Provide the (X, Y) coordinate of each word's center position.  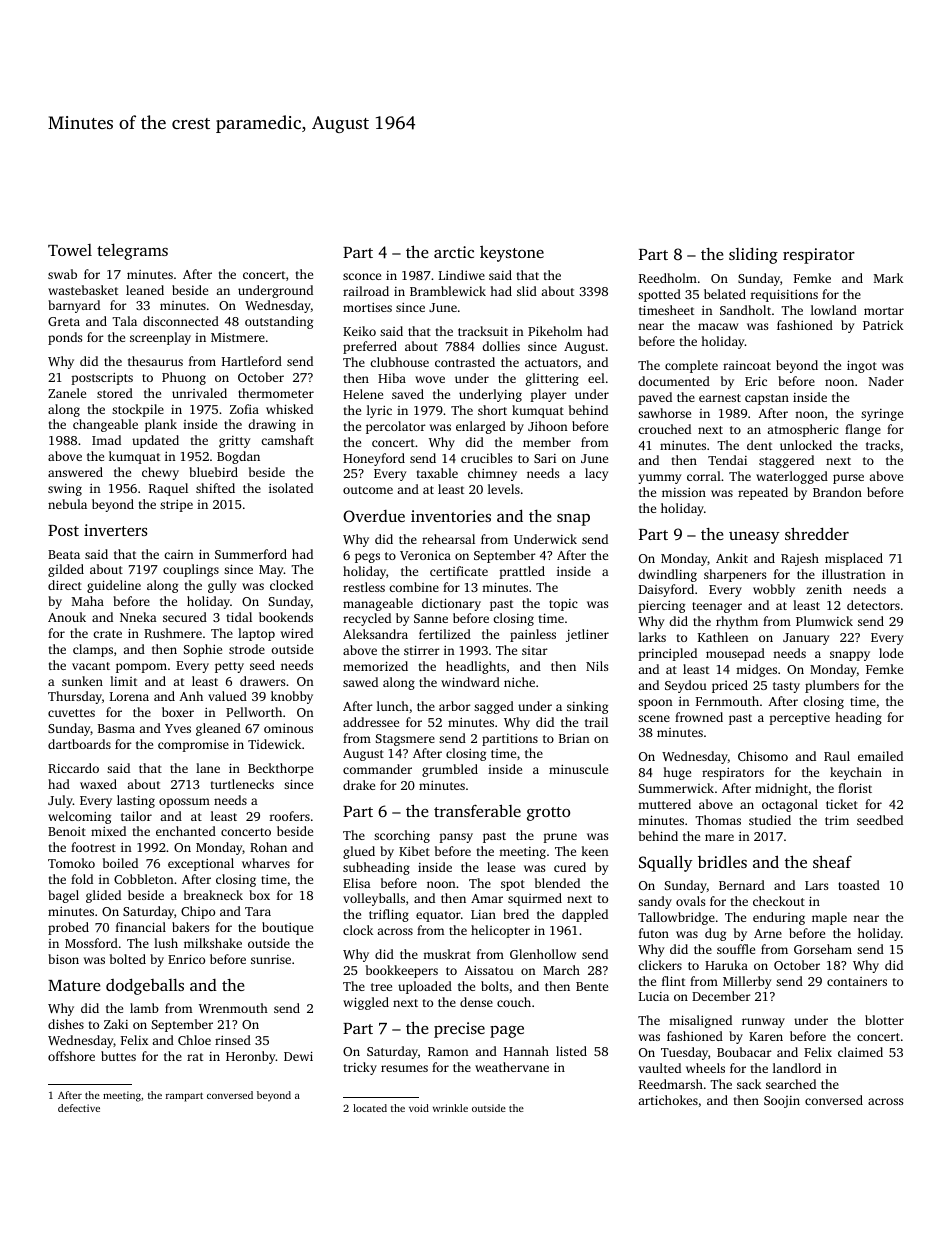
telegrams (132, 252)
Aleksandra (375, 634)
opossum (184, 803)
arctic (454, 252)
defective (79, 1108)
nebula (67, 504)
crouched (664, 429)
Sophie (203, 650)
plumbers (832, 686)
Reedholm (668, 278)
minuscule (578, 769)
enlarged (481, 427)
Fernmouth (727, 701)
